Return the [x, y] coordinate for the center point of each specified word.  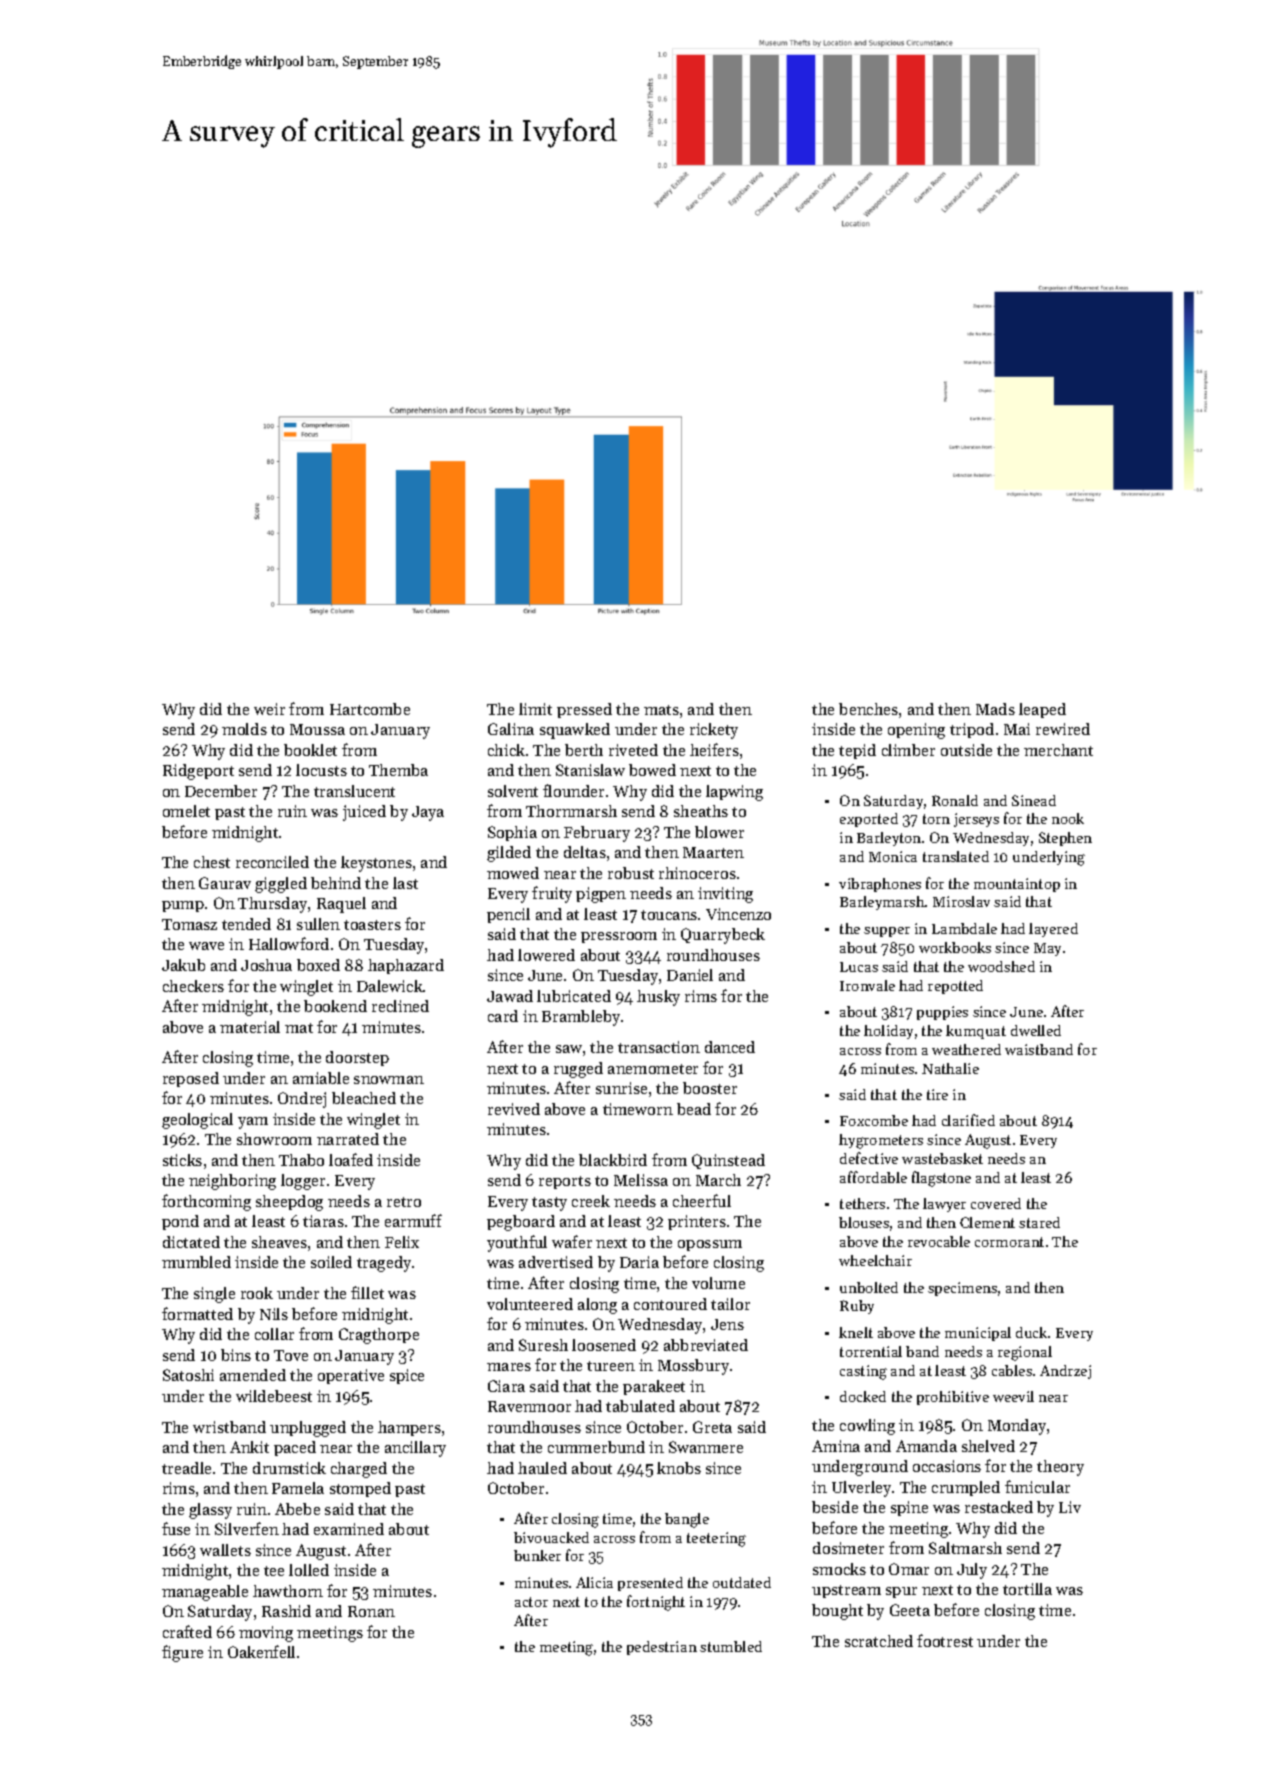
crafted [187, 1631]
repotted [955, 987]
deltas [585, 852]
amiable [321, 1078]
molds [244, 729]
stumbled [731, 1646]
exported [869, 820]
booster [710, 1088]
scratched [879, 1641]
